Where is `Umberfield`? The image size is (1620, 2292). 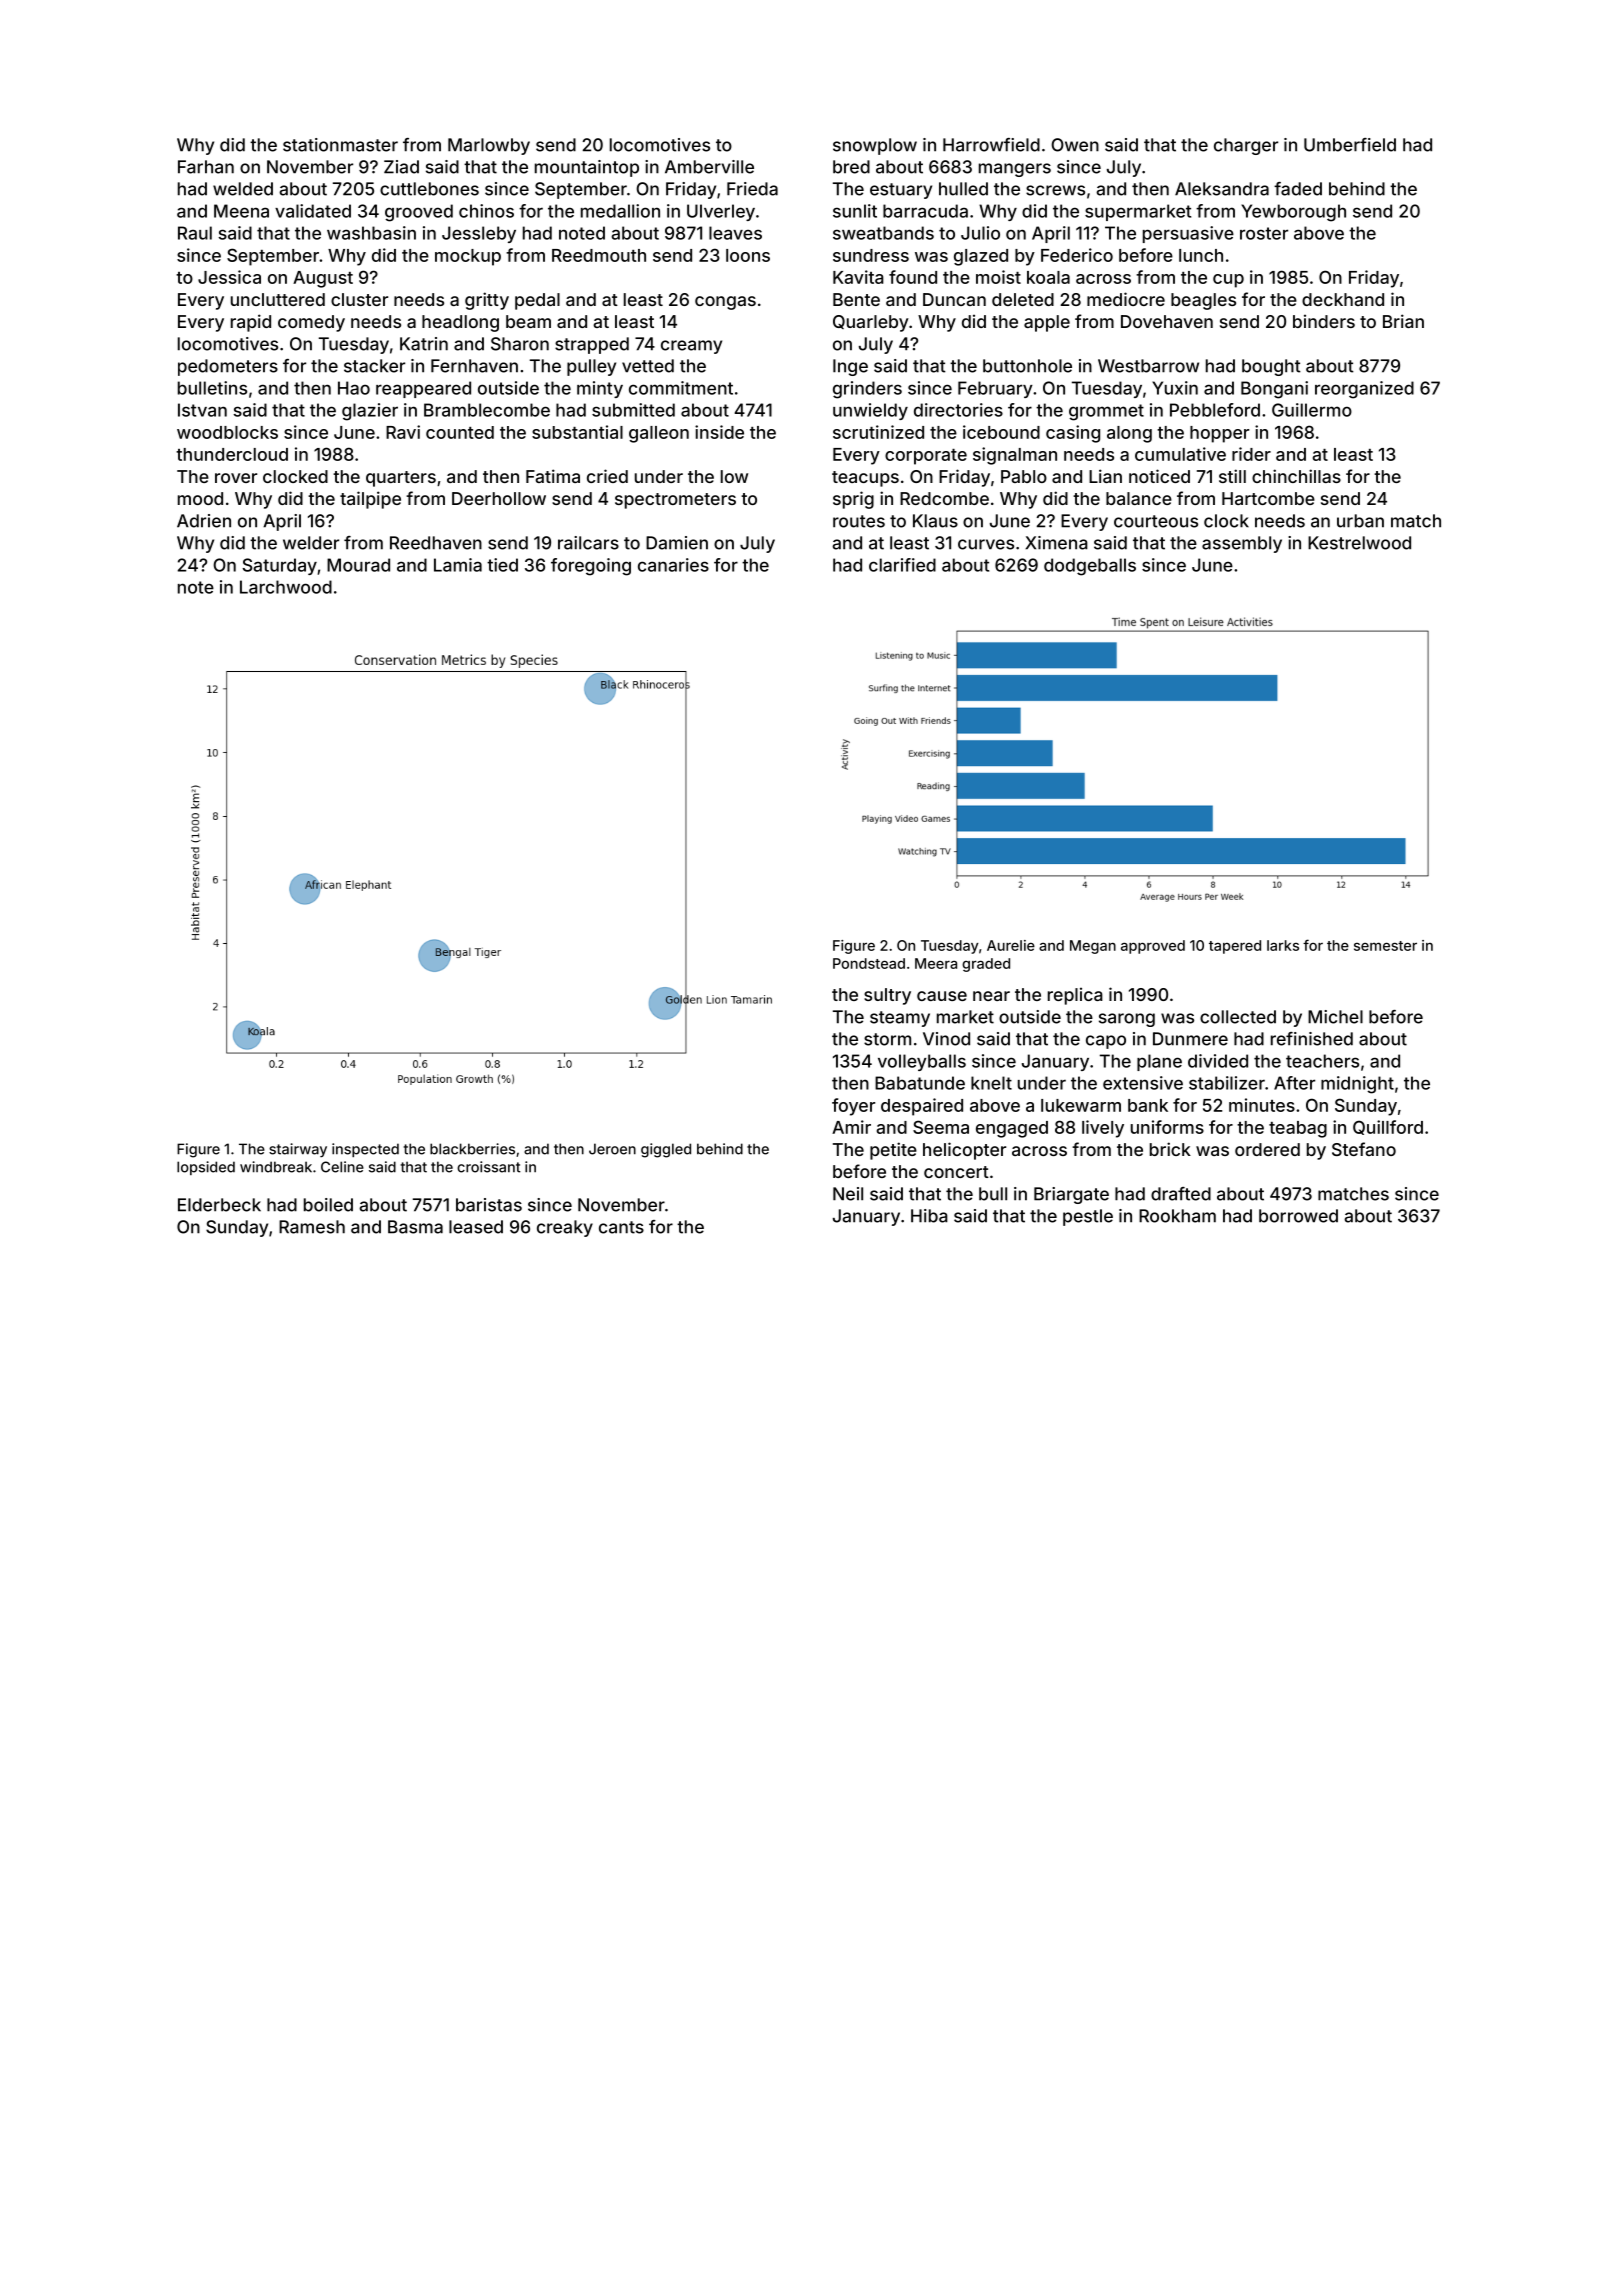
Umberfield is located at coordinates (1350, 145).
